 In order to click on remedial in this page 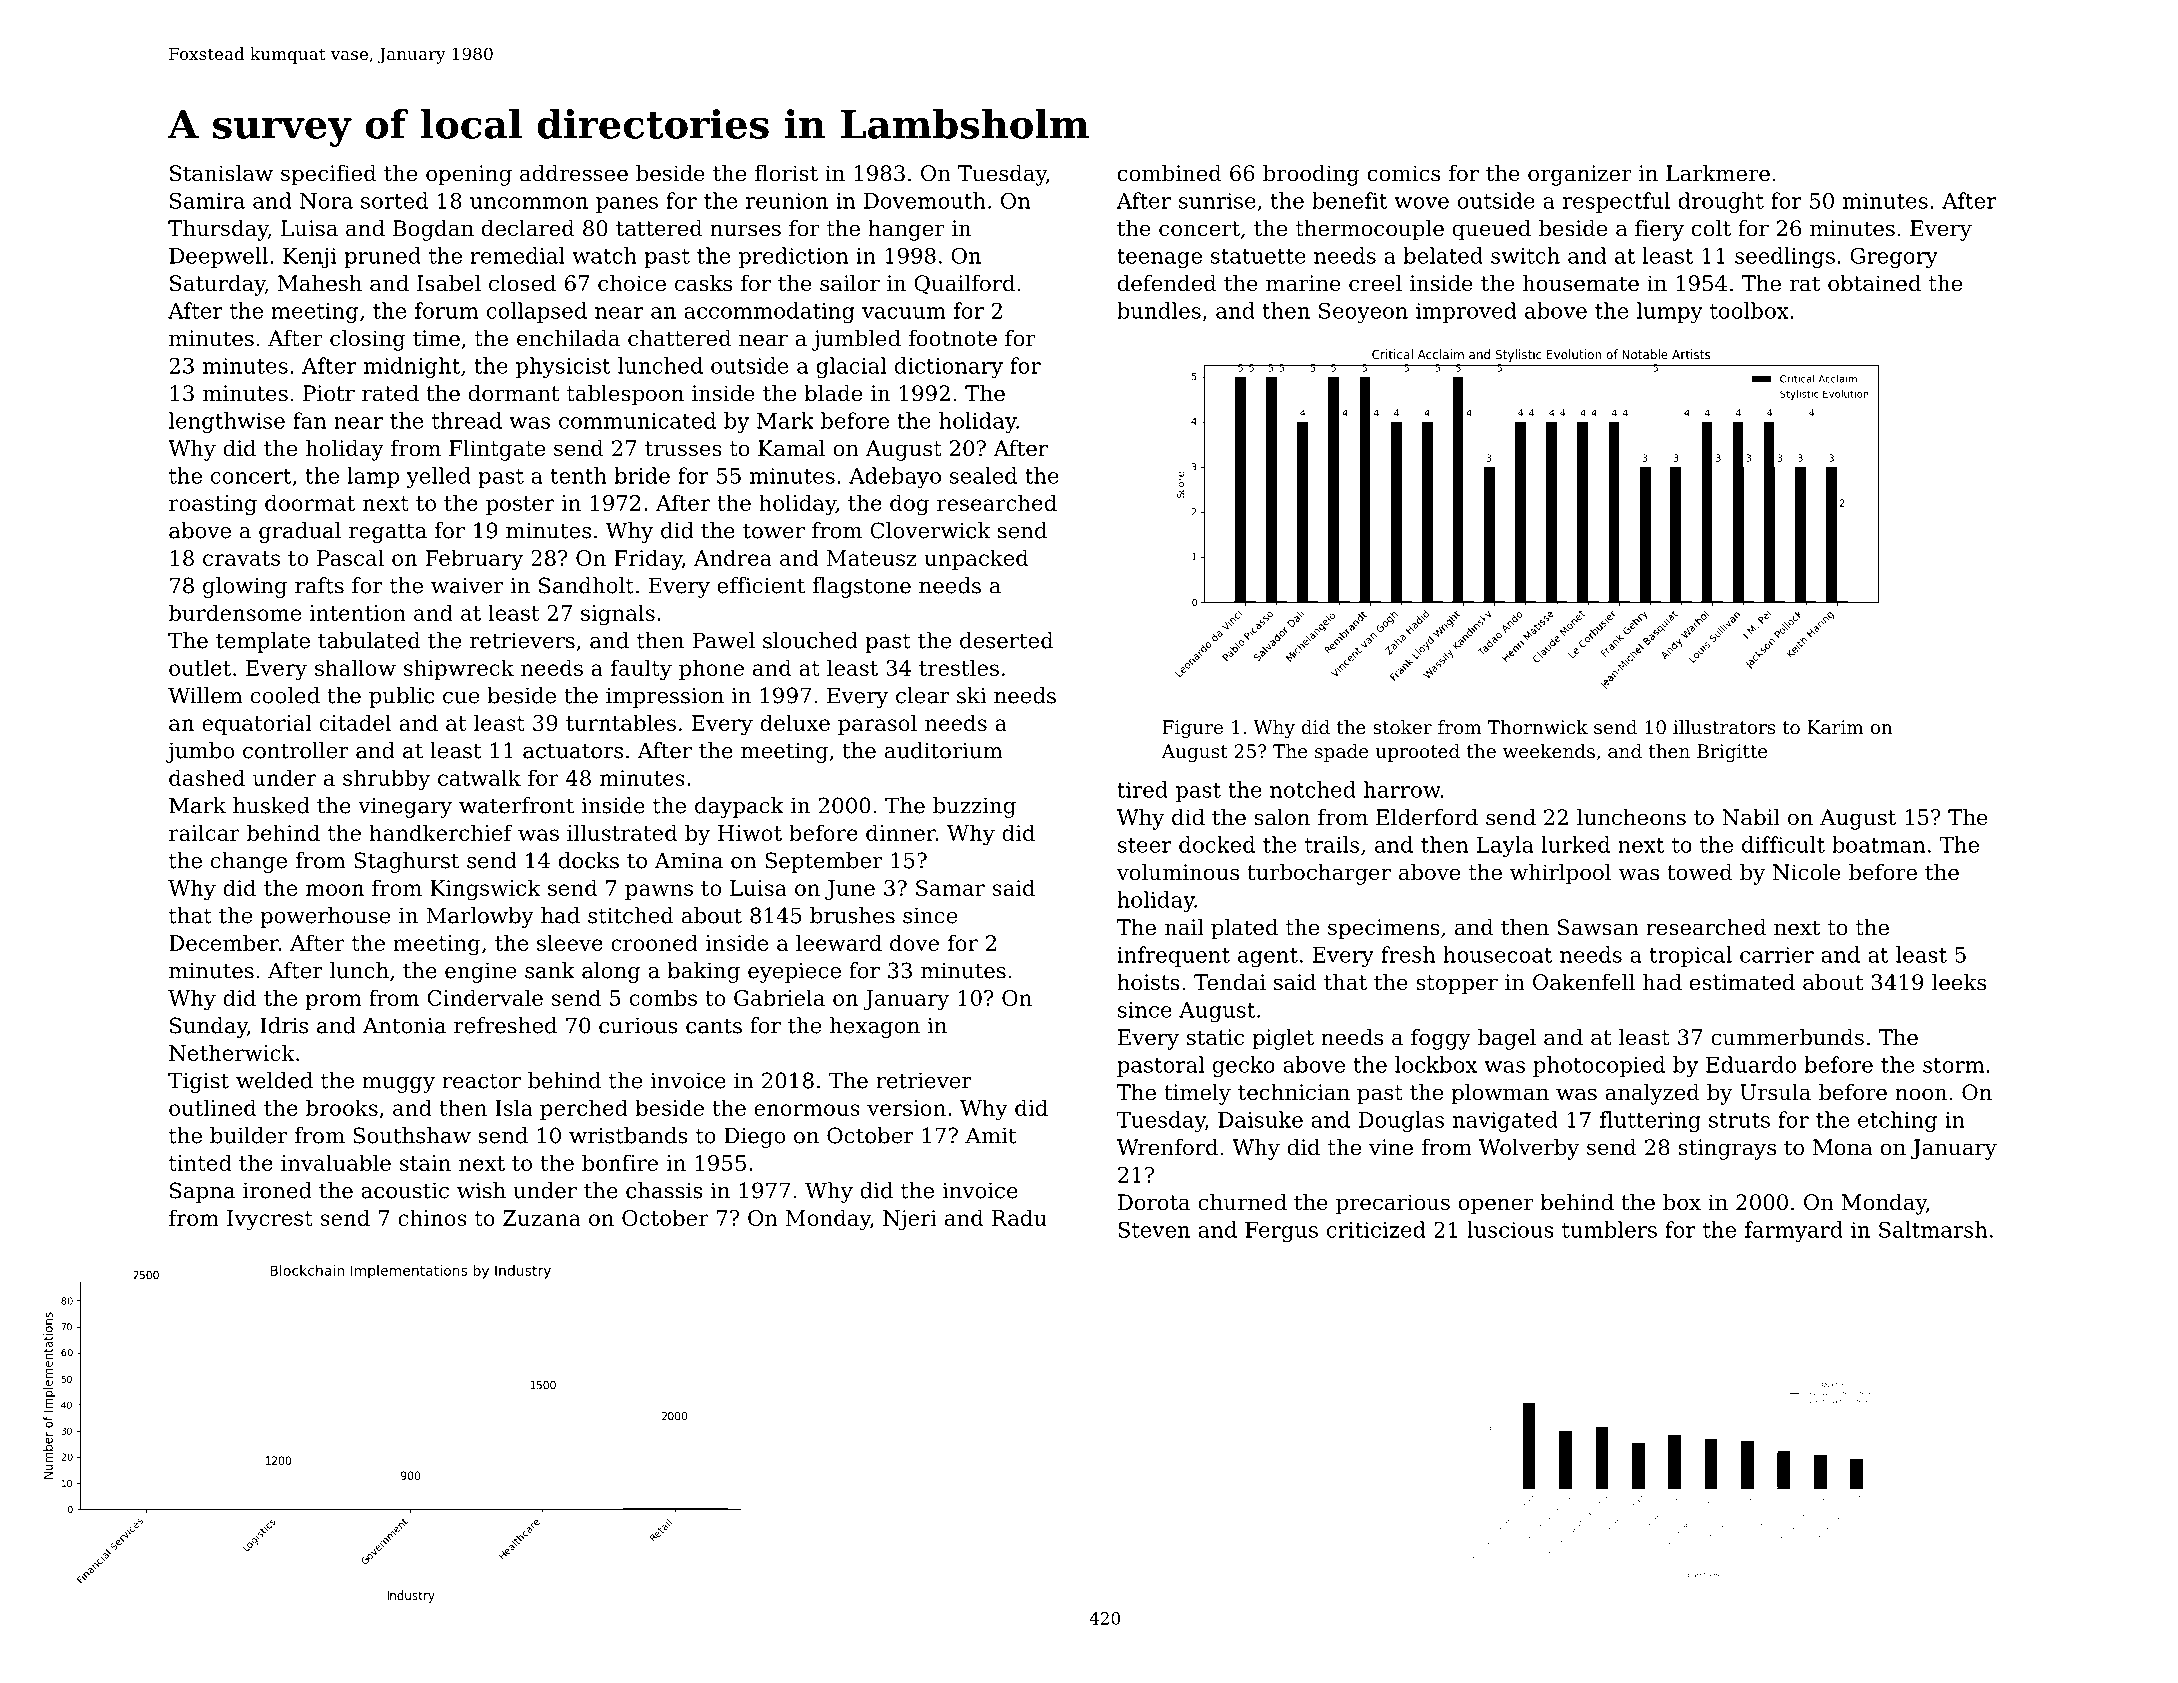, I will do `click(517, 255)`.
